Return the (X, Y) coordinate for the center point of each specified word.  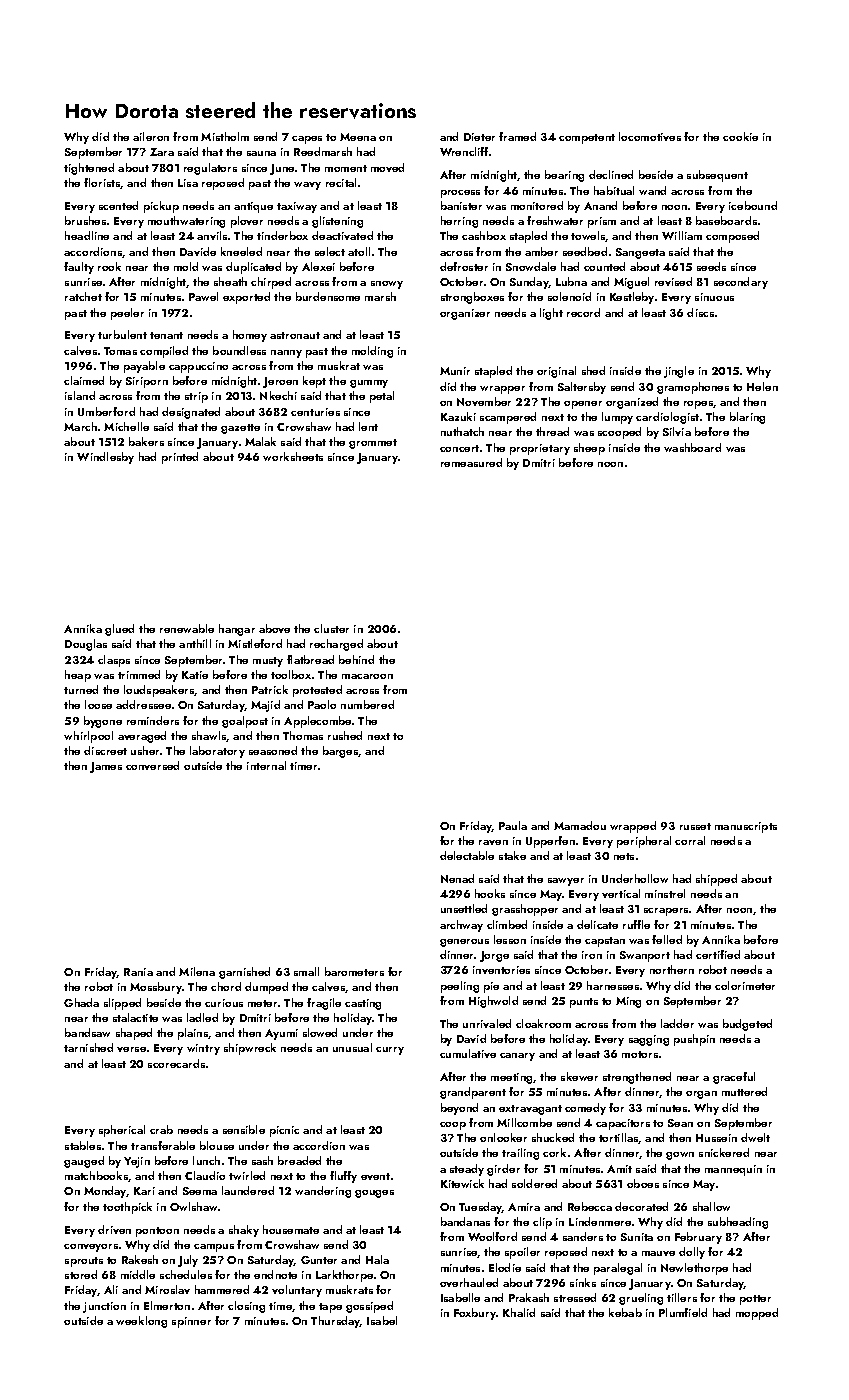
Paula (513, 825)
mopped (757, 1314)
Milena (197, 971)
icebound (753, 205)
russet (695, 826)
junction (104, 1307)
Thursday (335, 1322)
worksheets (293, 456)
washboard (692, 447)
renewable (187, 628)
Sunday (529, 283)
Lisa (188, 183)
